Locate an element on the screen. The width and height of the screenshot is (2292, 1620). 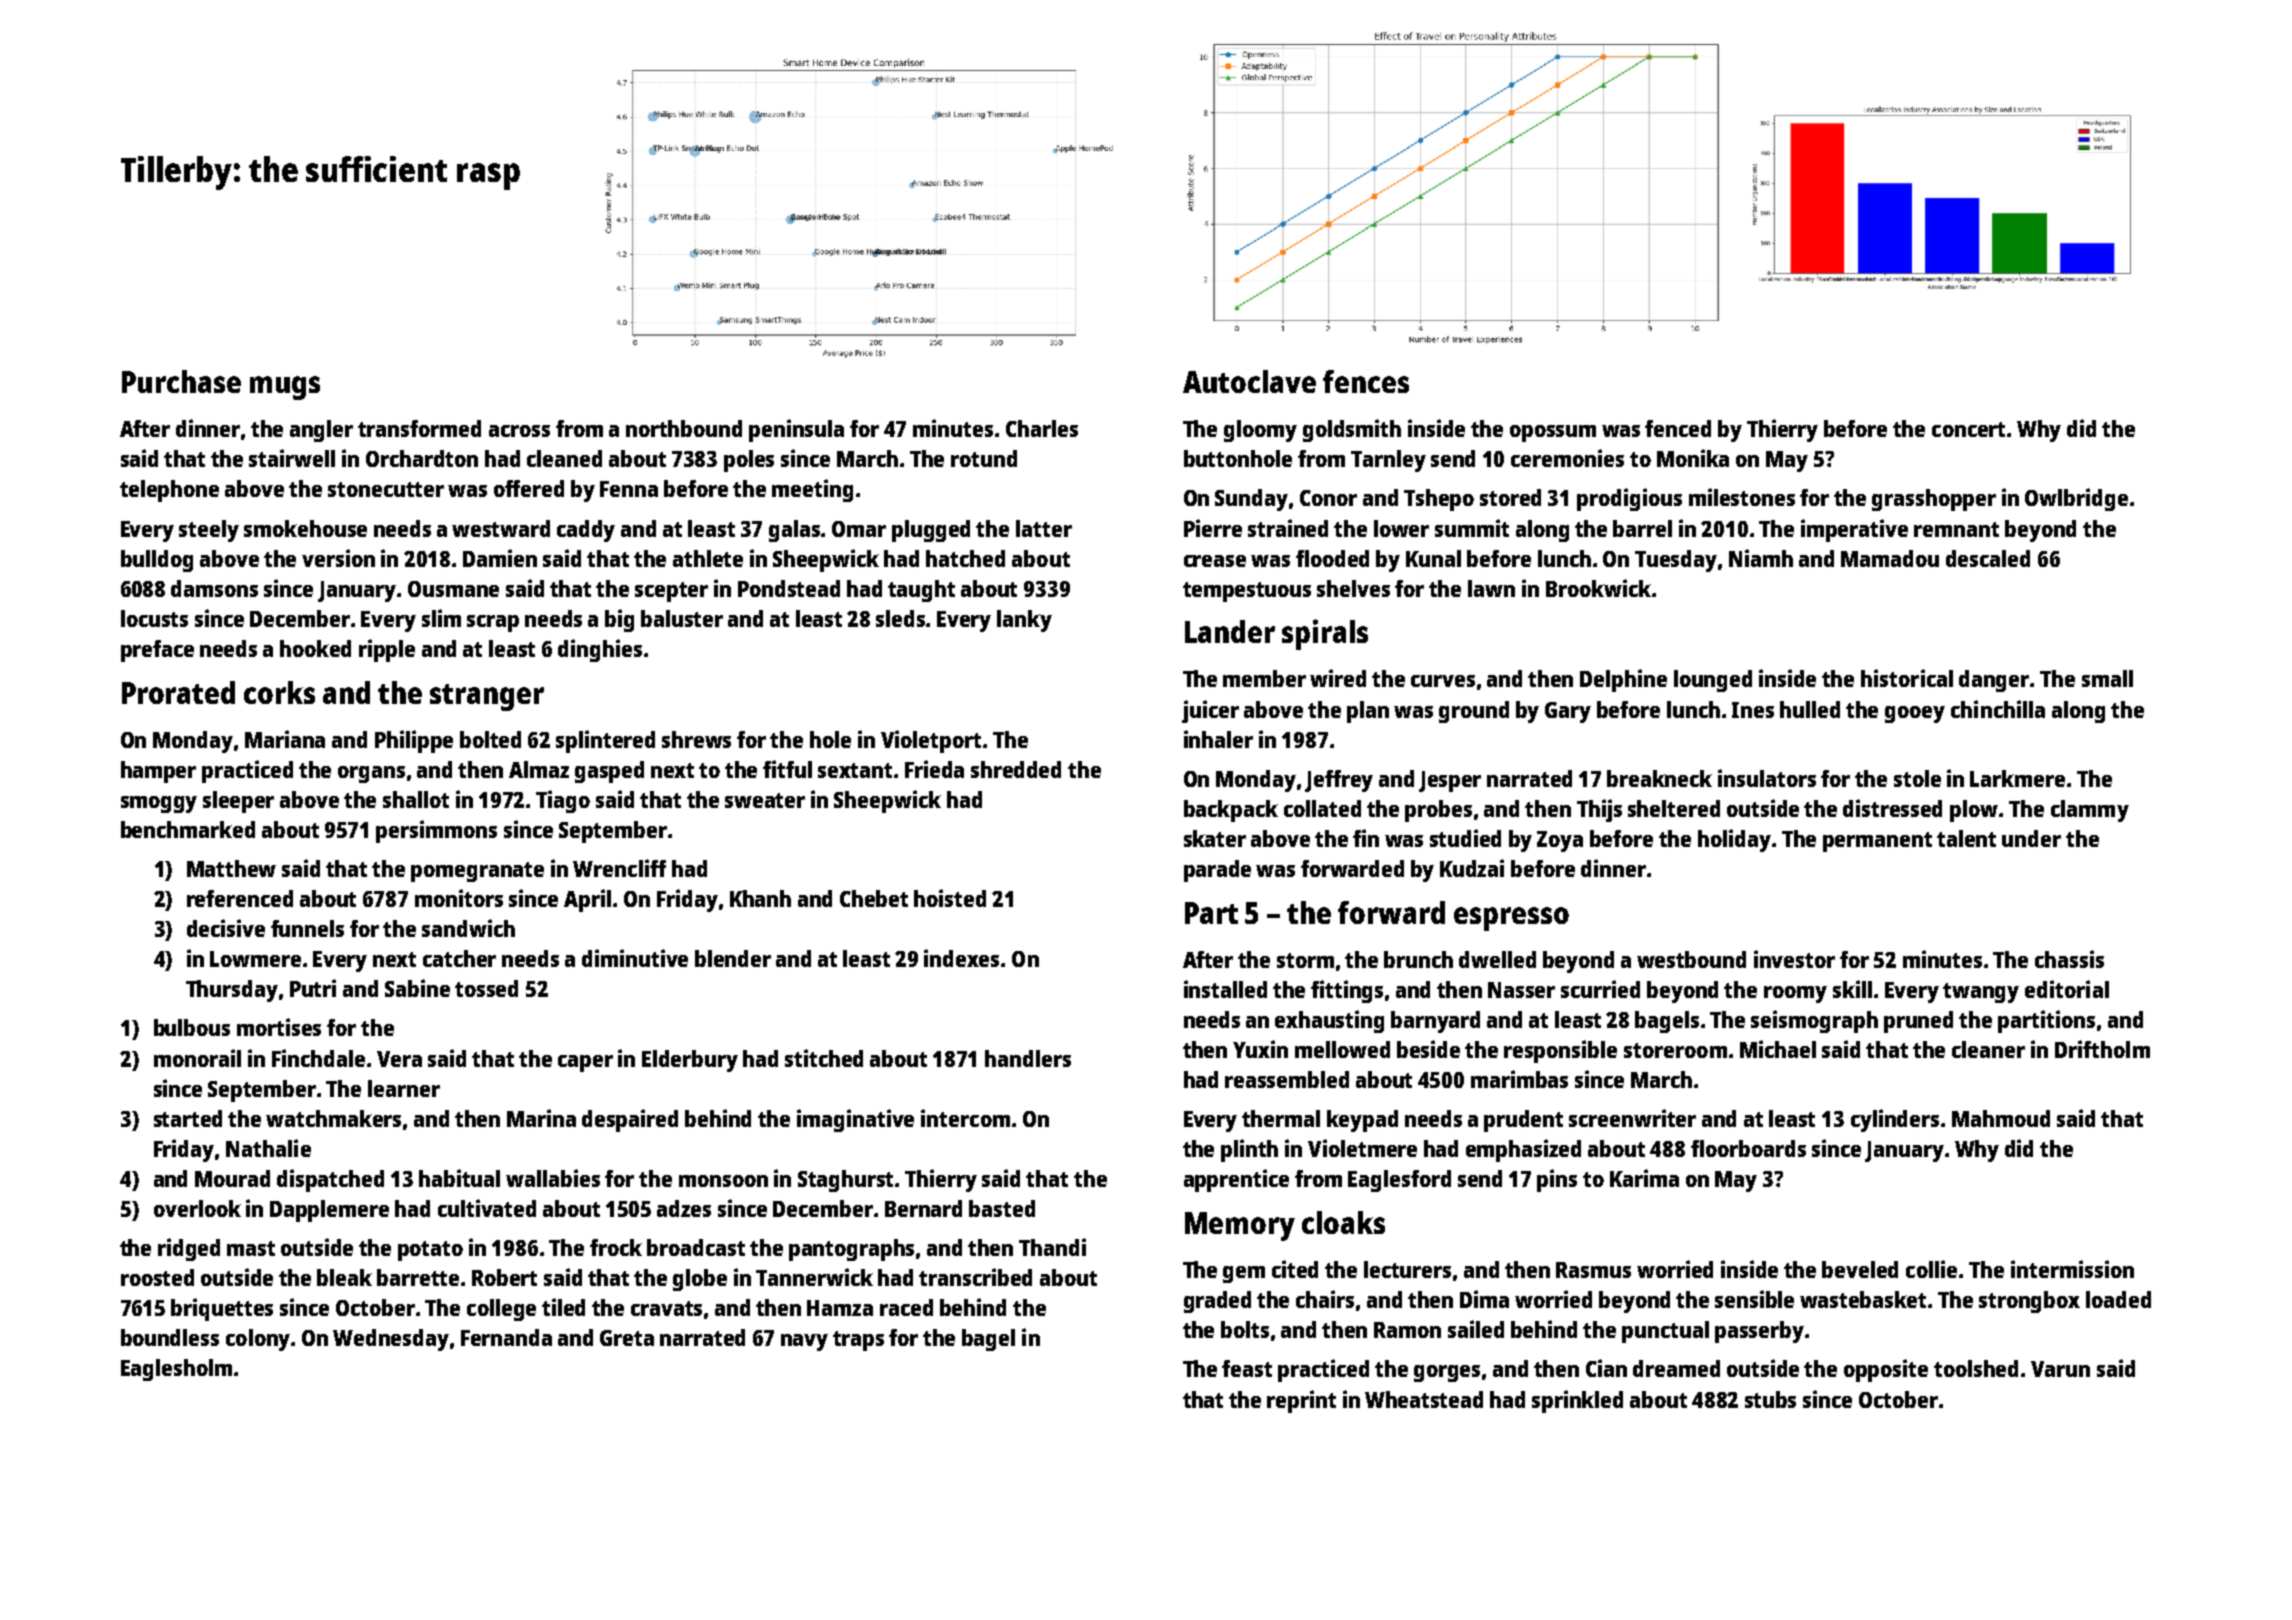
clammy is located at coordinates (2090, 811).
